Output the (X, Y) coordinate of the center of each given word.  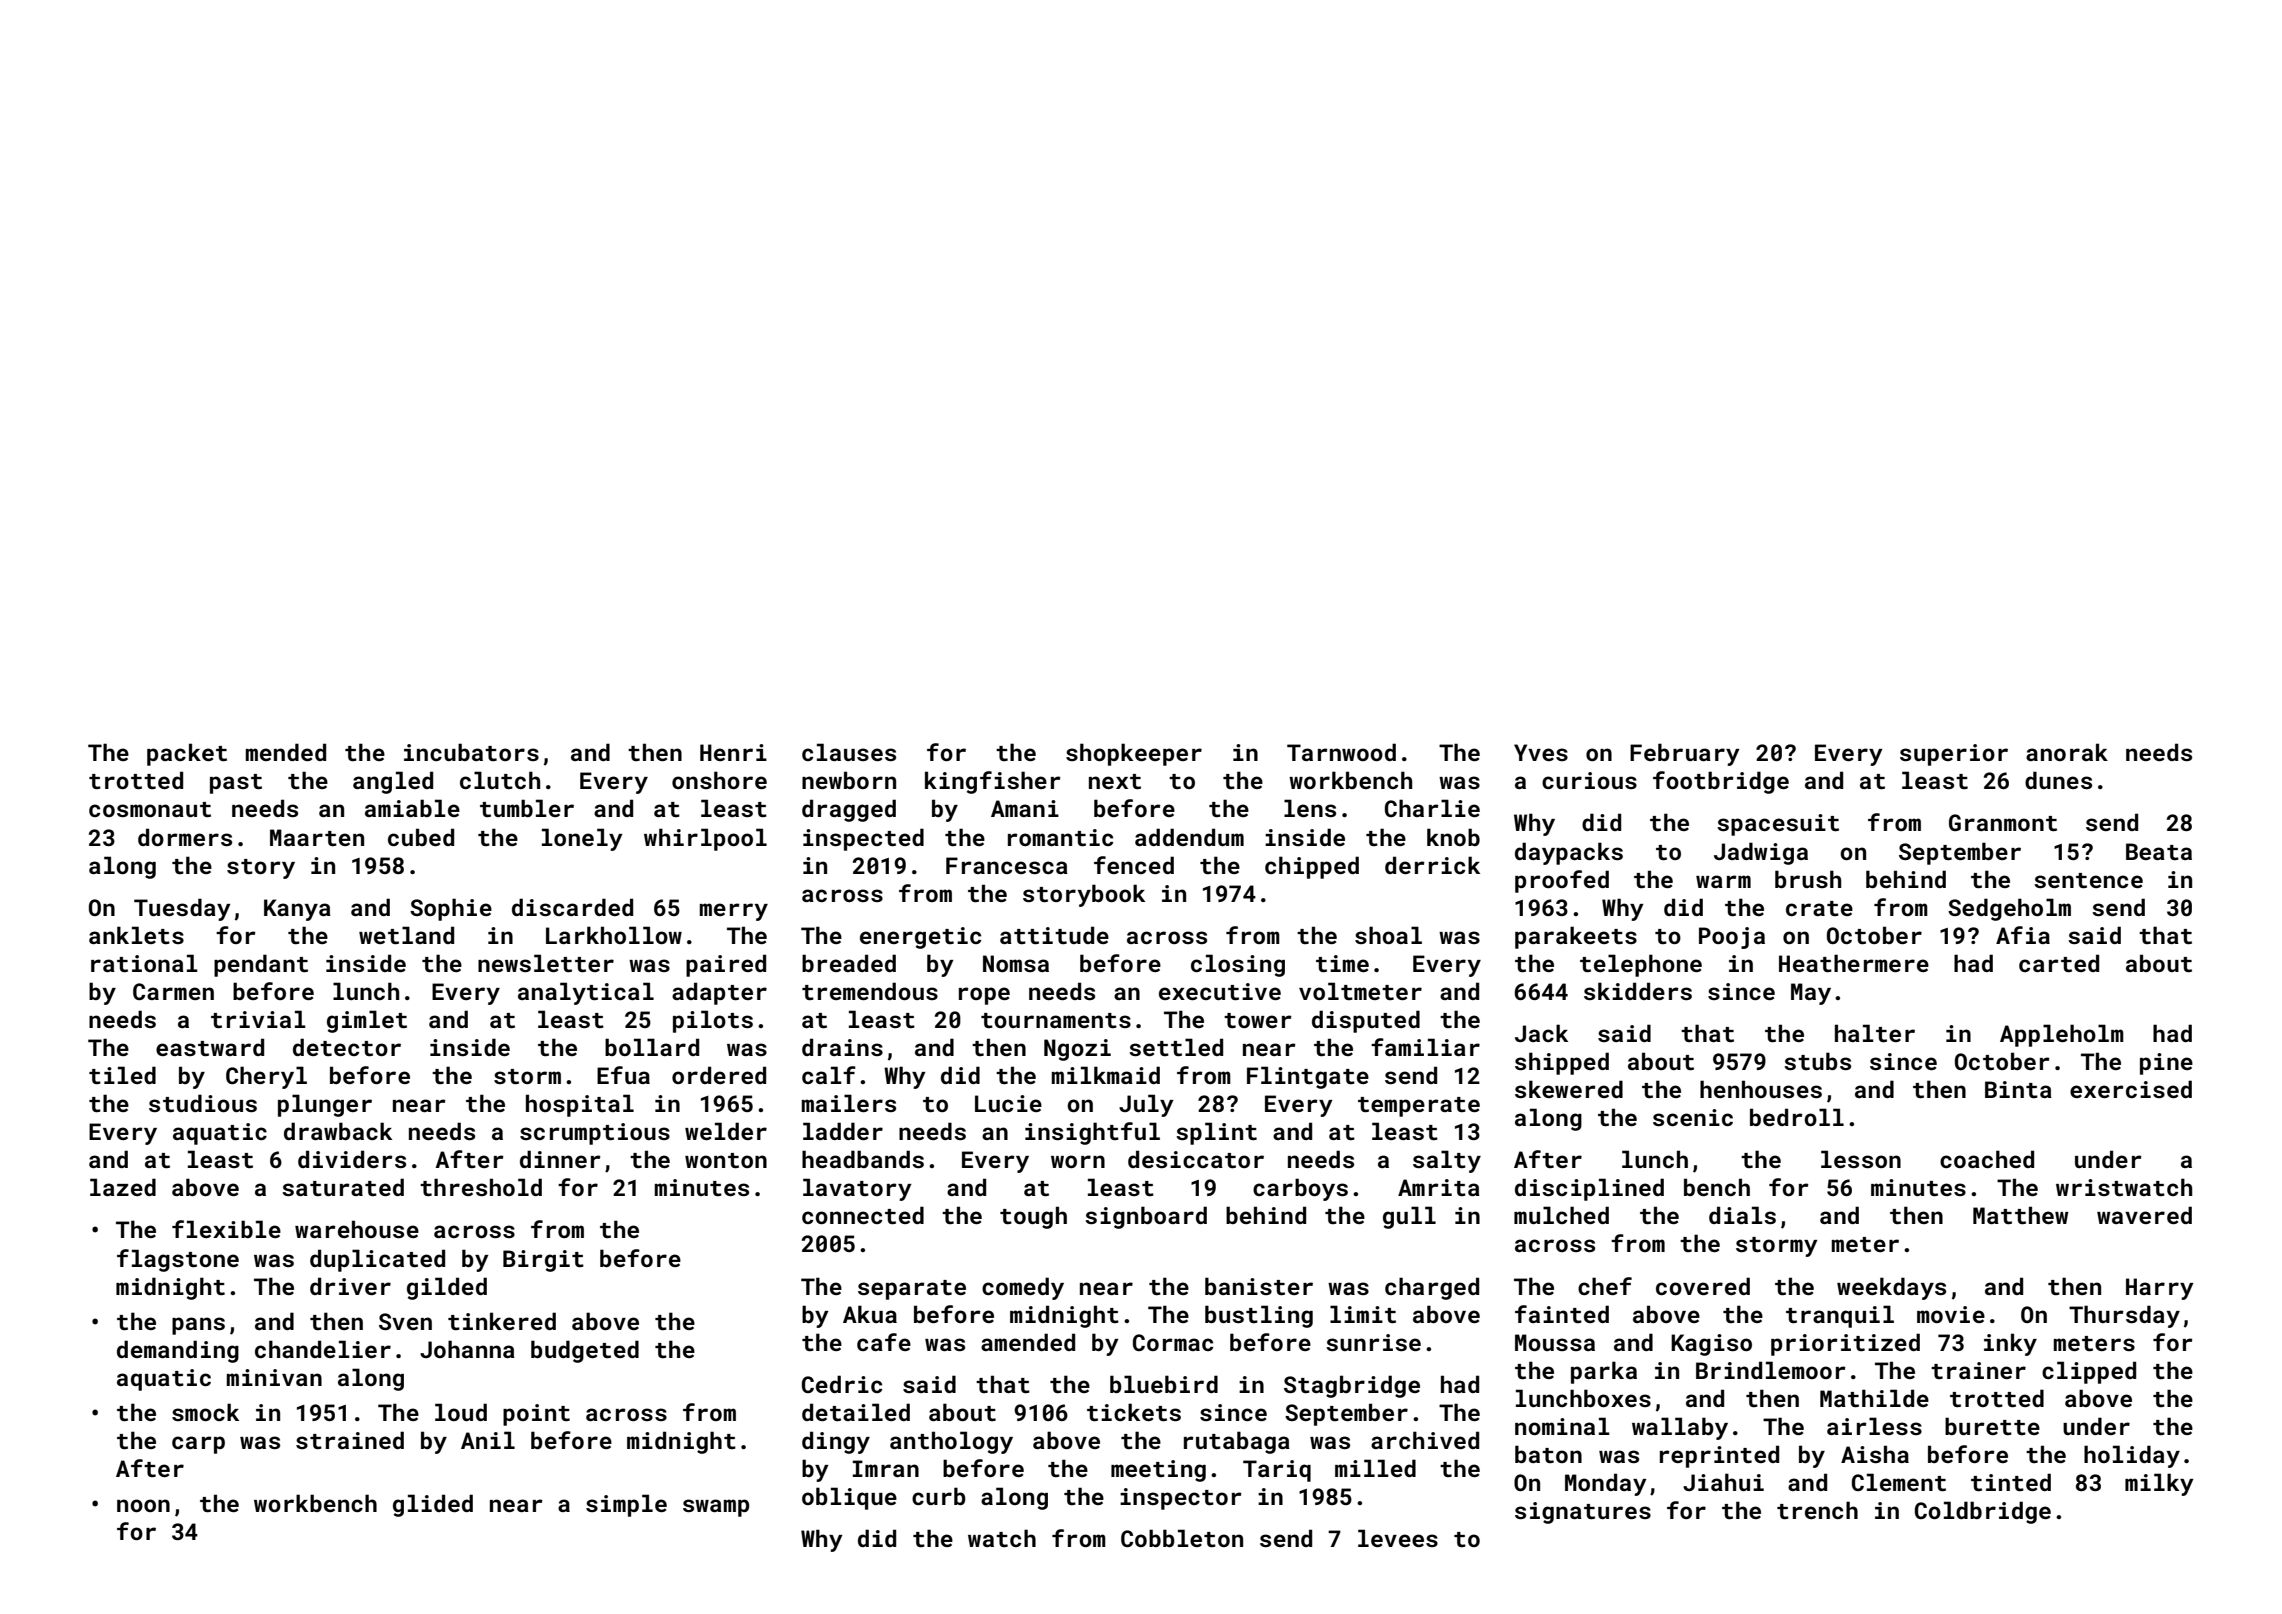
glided (433, 1505)
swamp (716, 1508)
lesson (1861, 1159)
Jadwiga (1761, 853)
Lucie (1008, 1103)
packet (187, 754)
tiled (122, 1075)
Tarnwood (1341, 752)
